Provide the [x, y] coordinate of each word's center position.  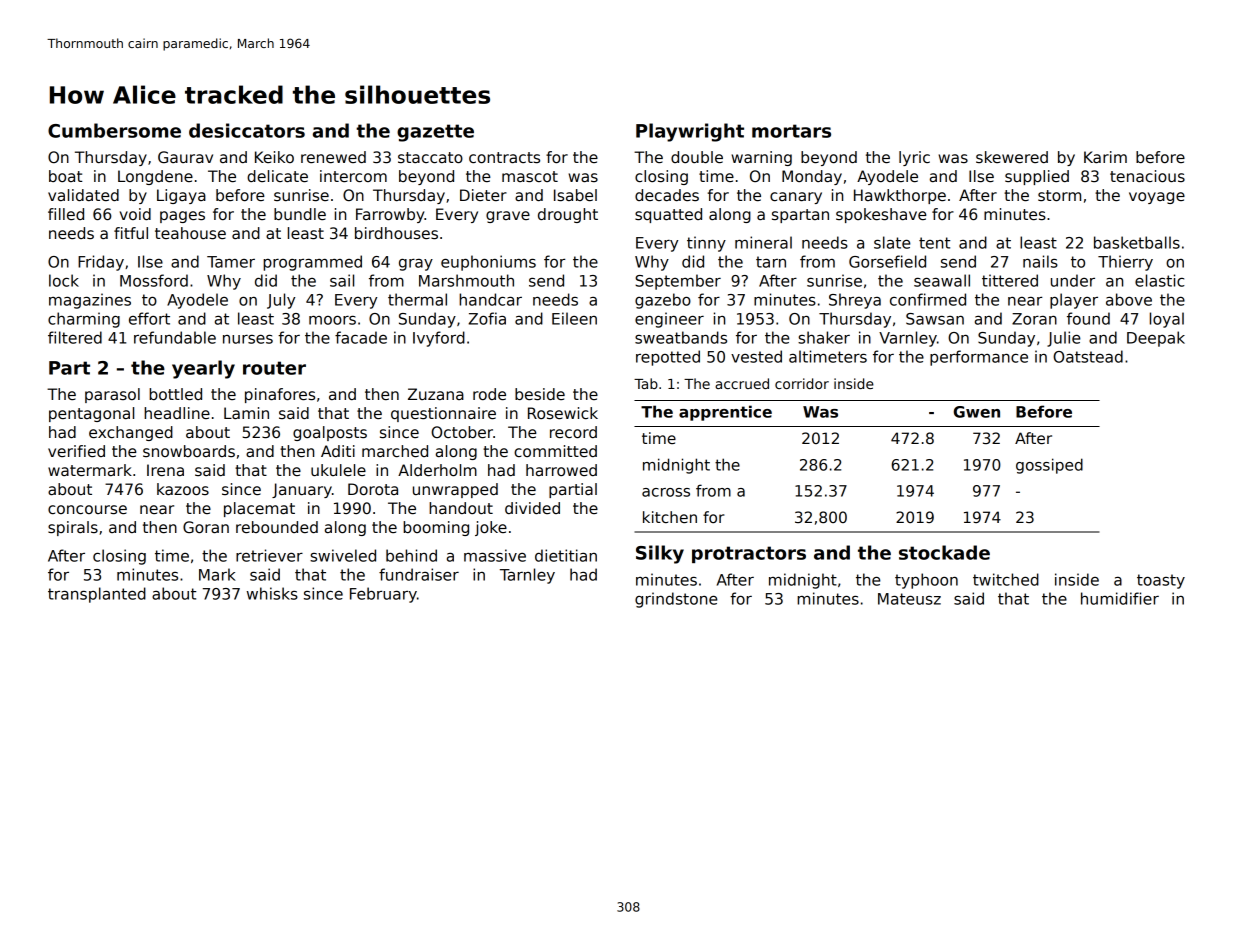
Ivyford [439, 339]
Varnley [908, 339]
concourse [87, 509]
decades [667, 195]
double [697, 157]
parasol [112, 395]
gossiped [1049, 466]
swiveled [343, 555]
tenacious [1147, 176]
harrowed [561, 470]
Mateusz [909, 599]
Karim [1105, 157]
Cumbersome [114, 130]
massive [495, 555]
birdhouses [396, 233]
